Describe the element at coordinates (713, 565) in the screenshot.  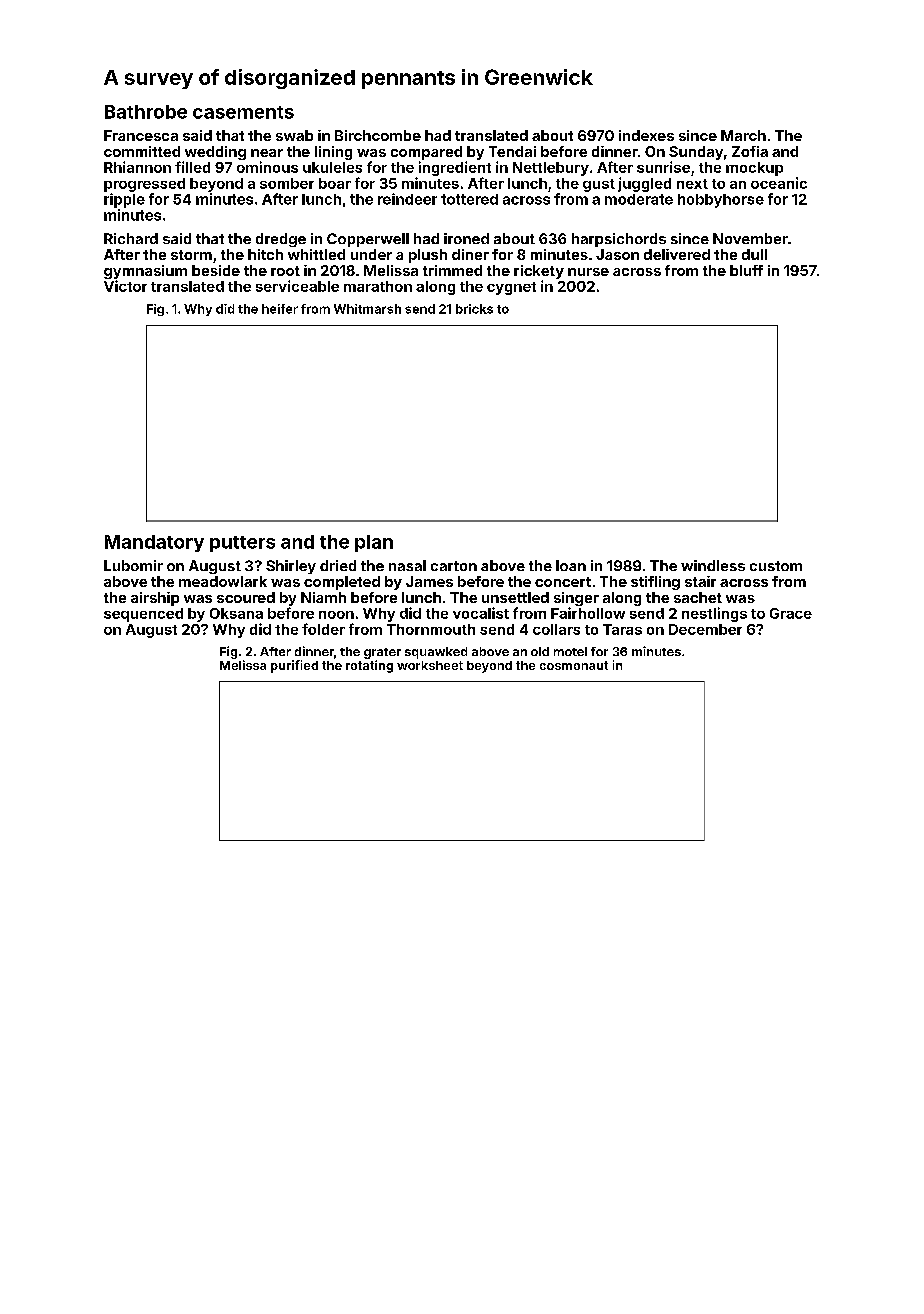
I see `windless` at that location.
